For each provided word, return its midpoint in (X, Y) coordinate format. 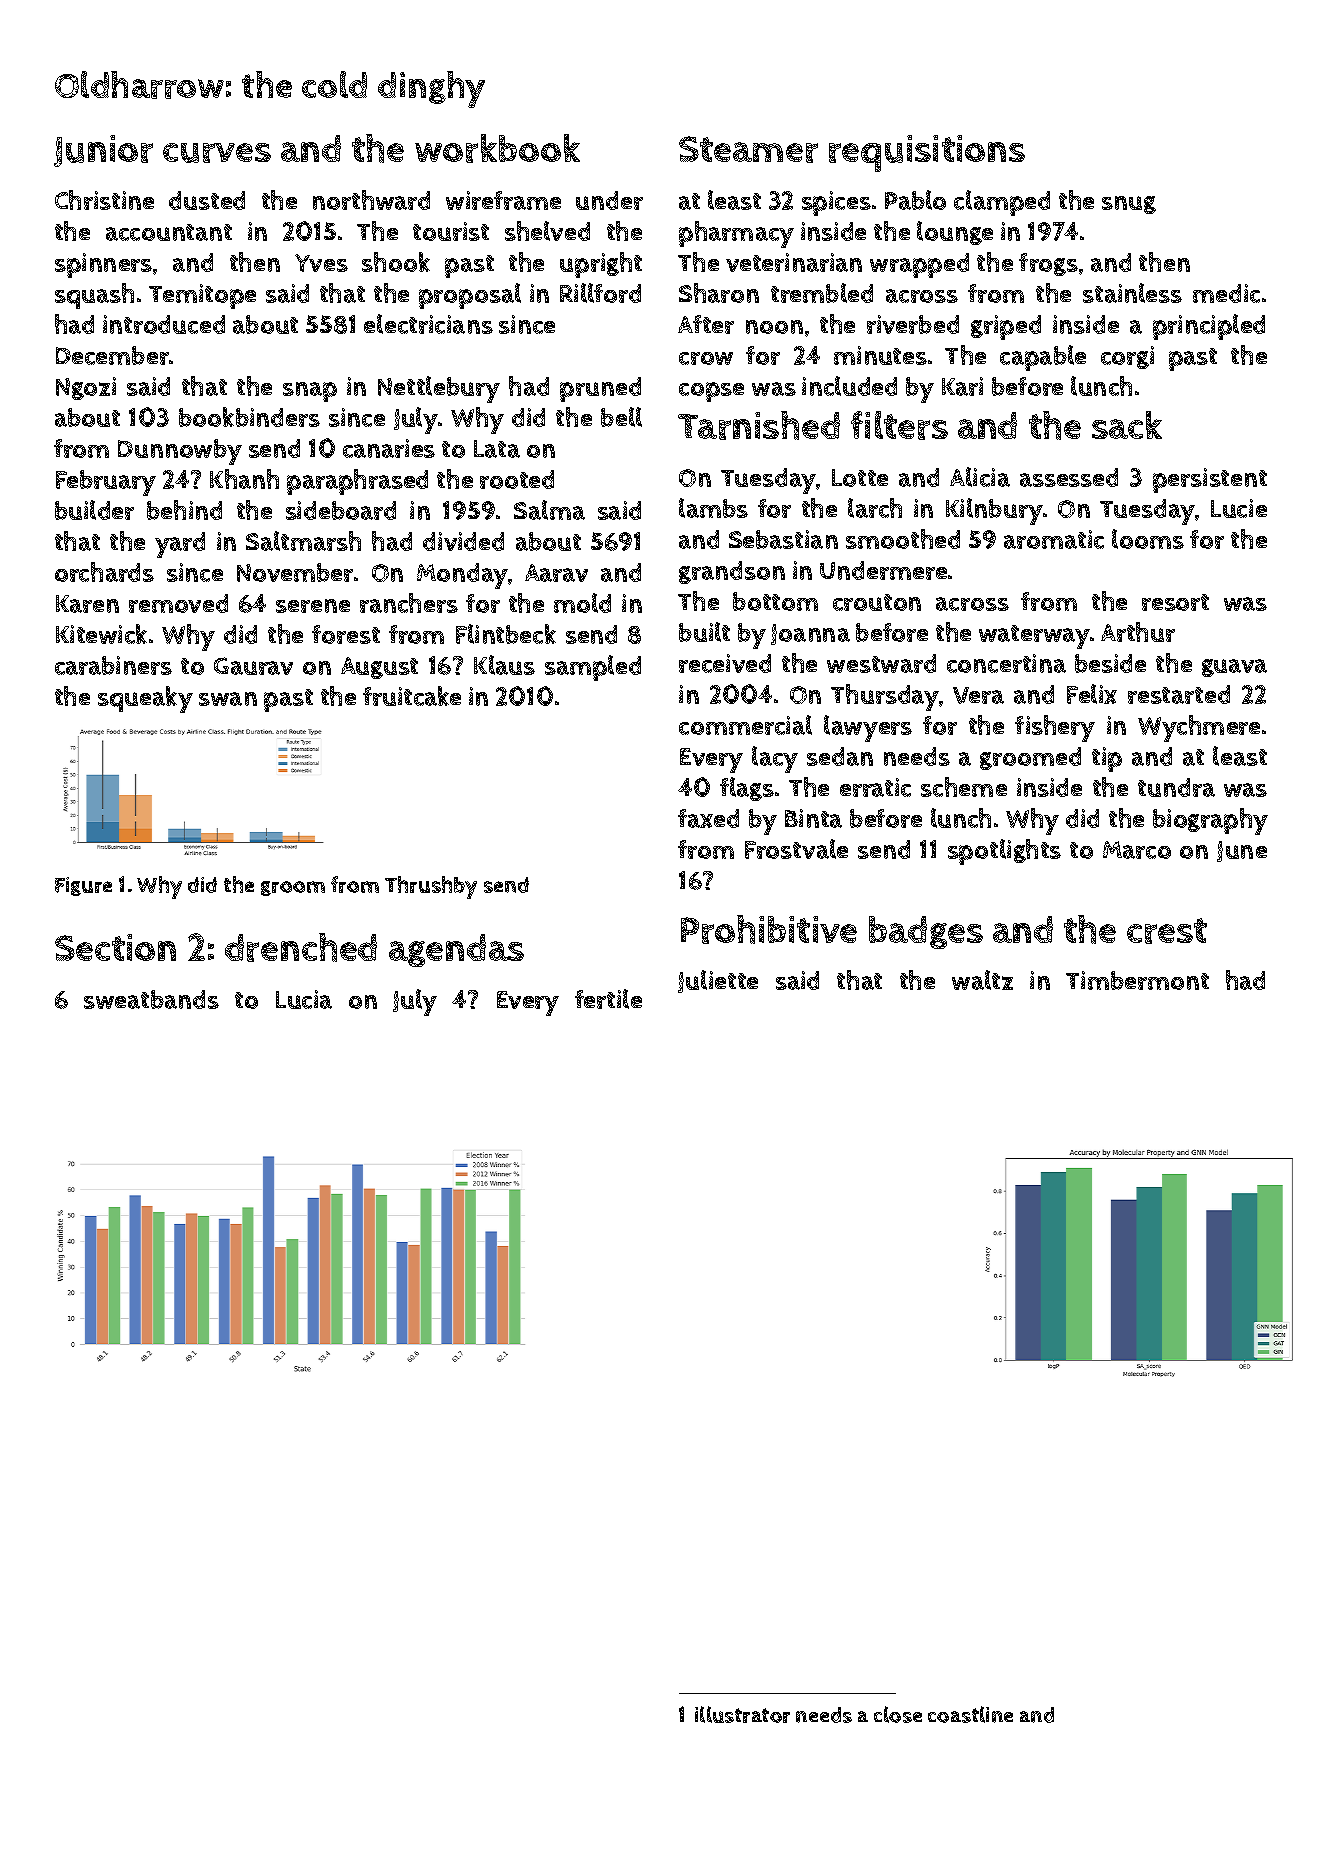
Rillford (600, 293)
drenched (301, 947)
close (898, 1714)
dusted (207, 200)
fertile (608, 999)
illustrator (742, 1714)
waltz (982, 980)
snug (1129, 205)
